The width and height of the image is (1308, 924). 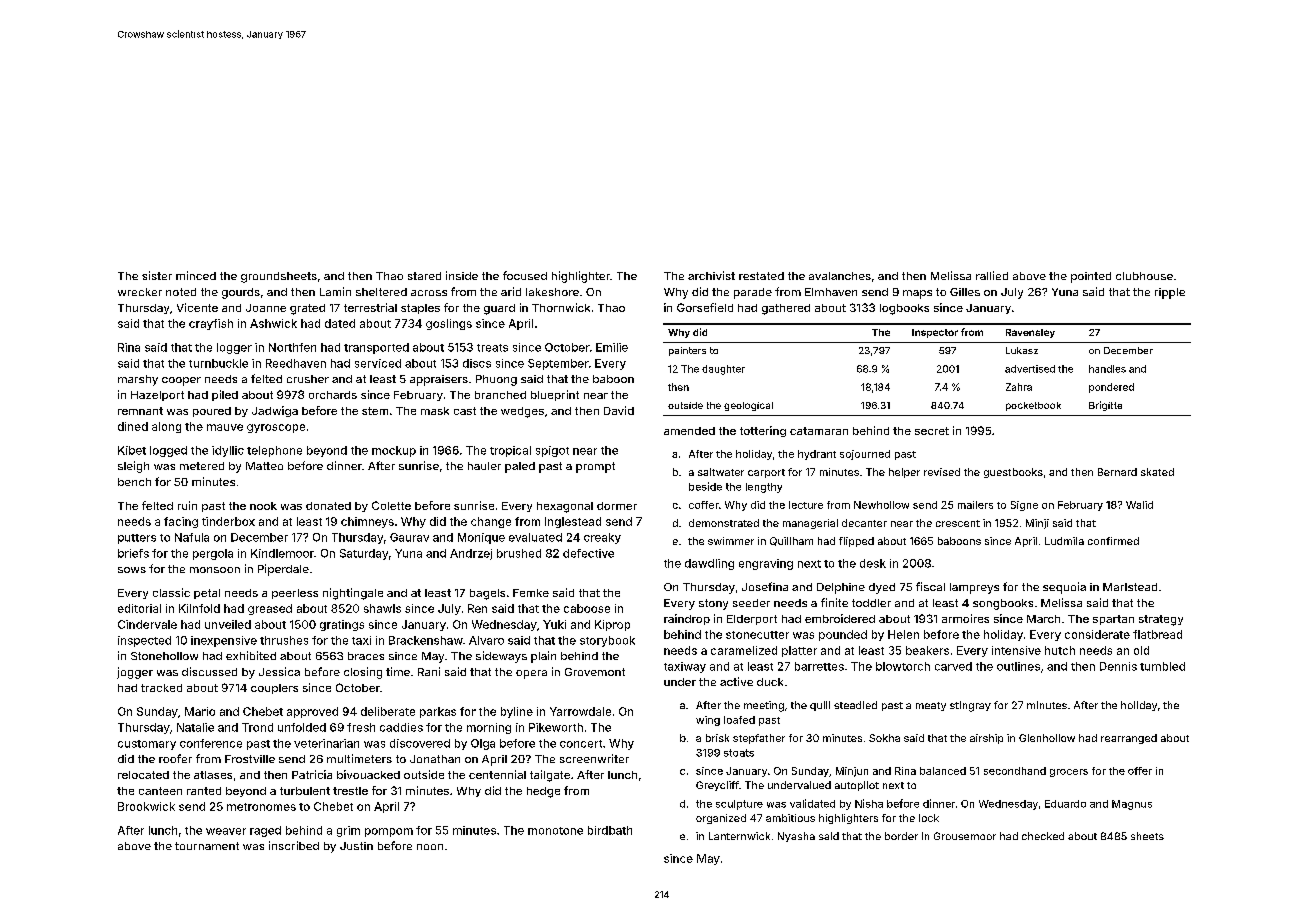 I want to click on crayfish, so click(x=211, y=324).
